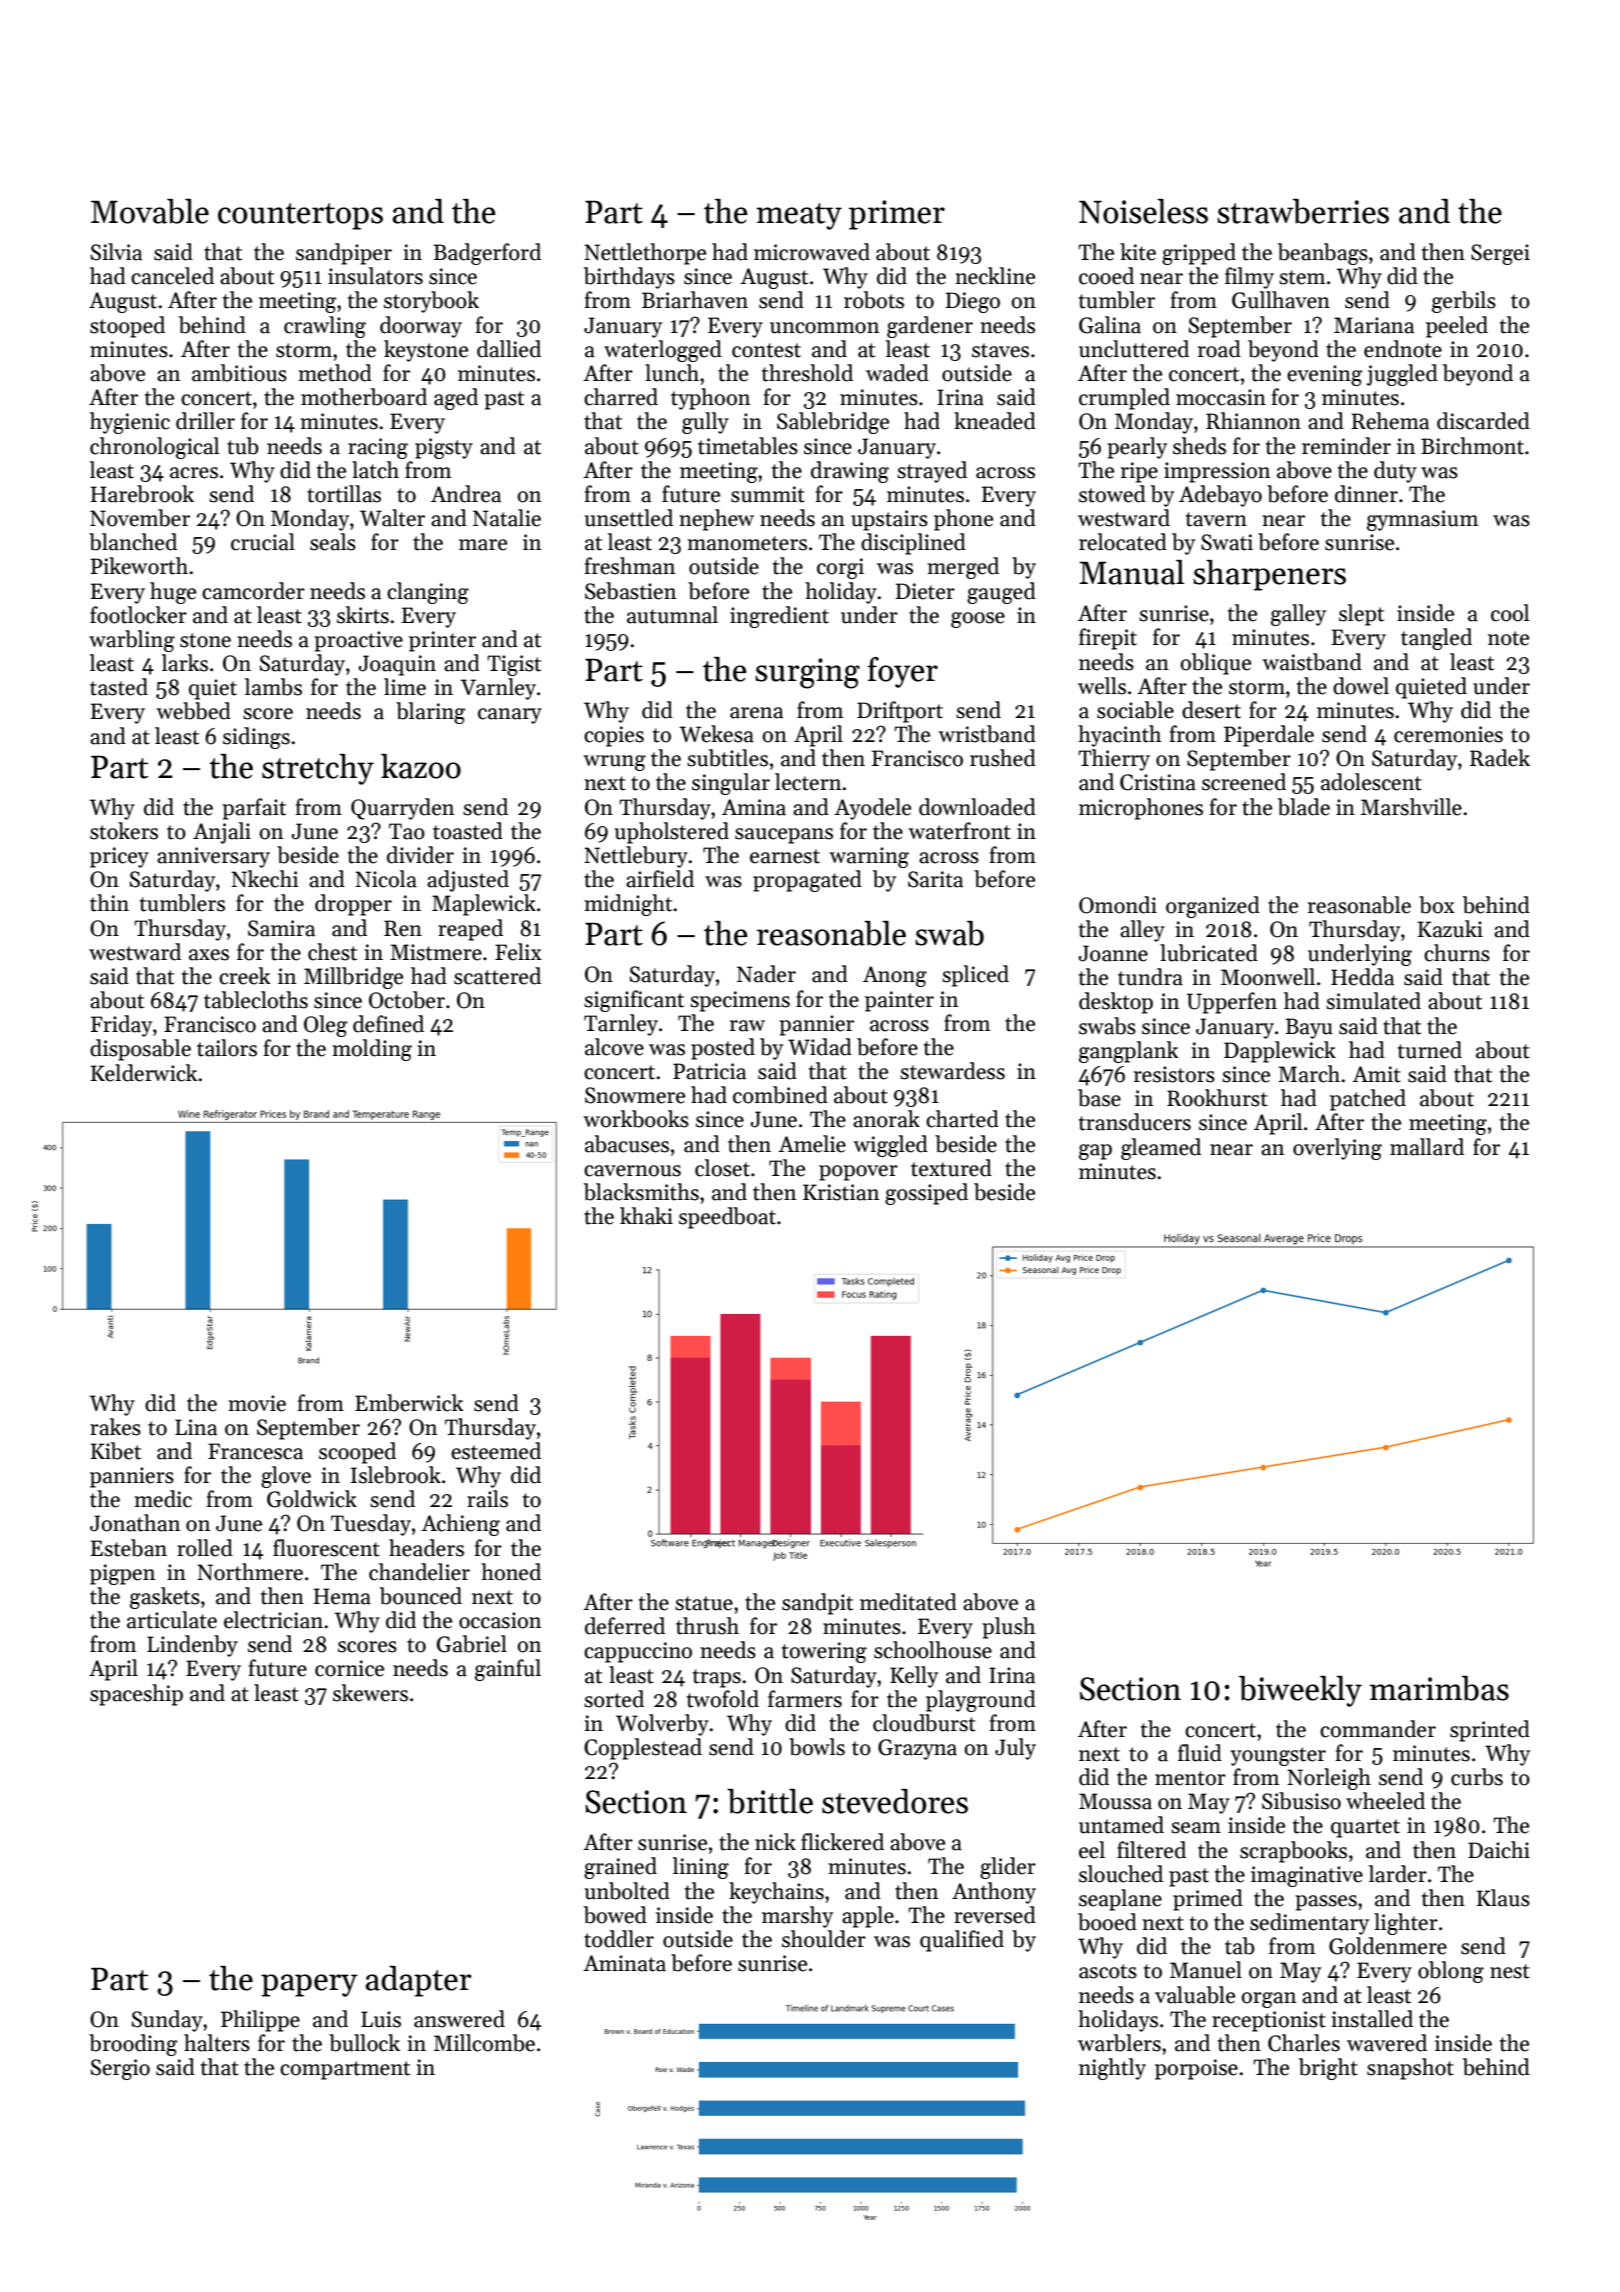 The height and width of the document is (2292, 1620). I want to click on speedboat, so click(727, 1218).
